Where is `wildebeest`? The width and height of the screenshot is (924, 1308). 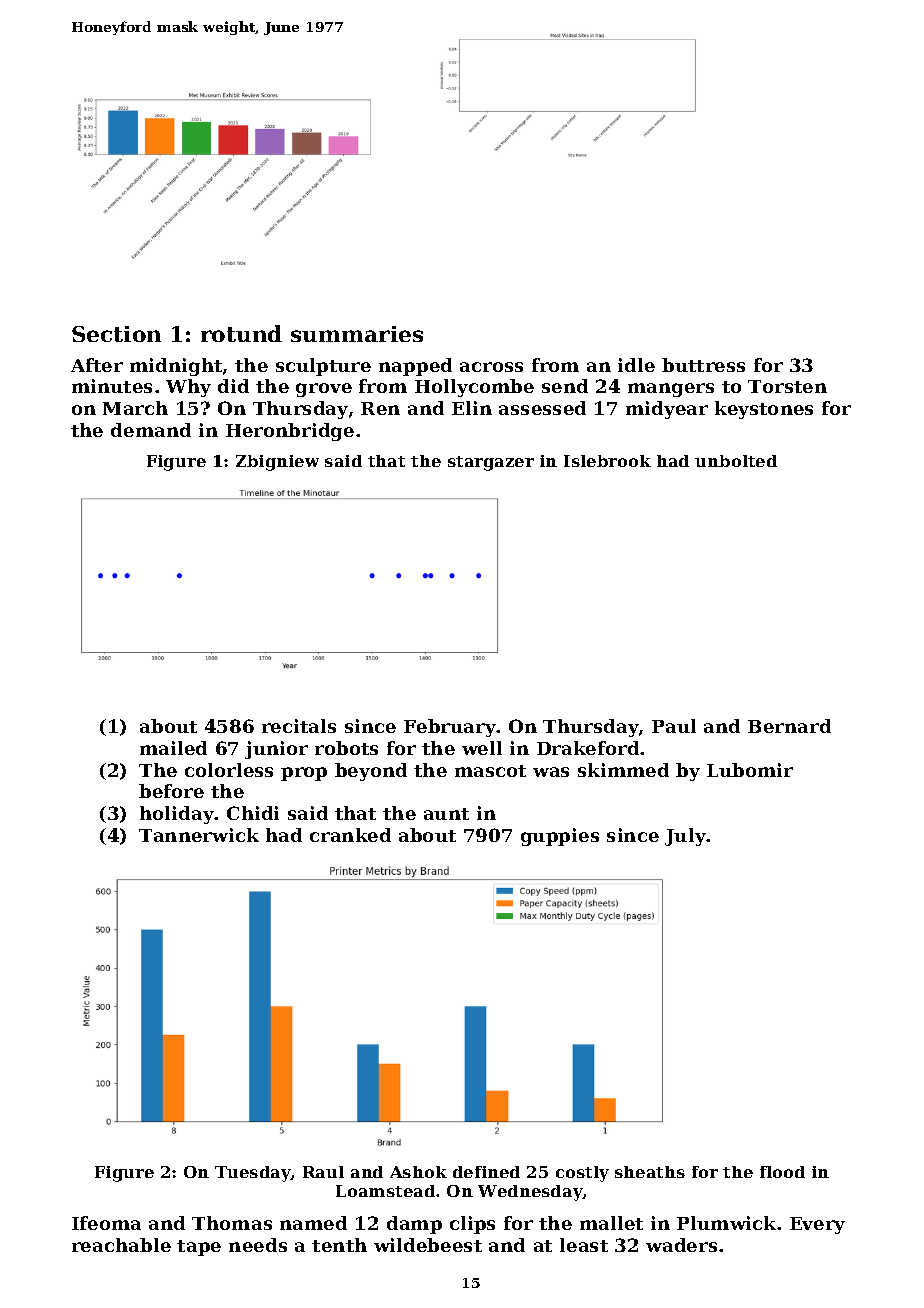 wildebeest is located at coordinates (428, 1245).
